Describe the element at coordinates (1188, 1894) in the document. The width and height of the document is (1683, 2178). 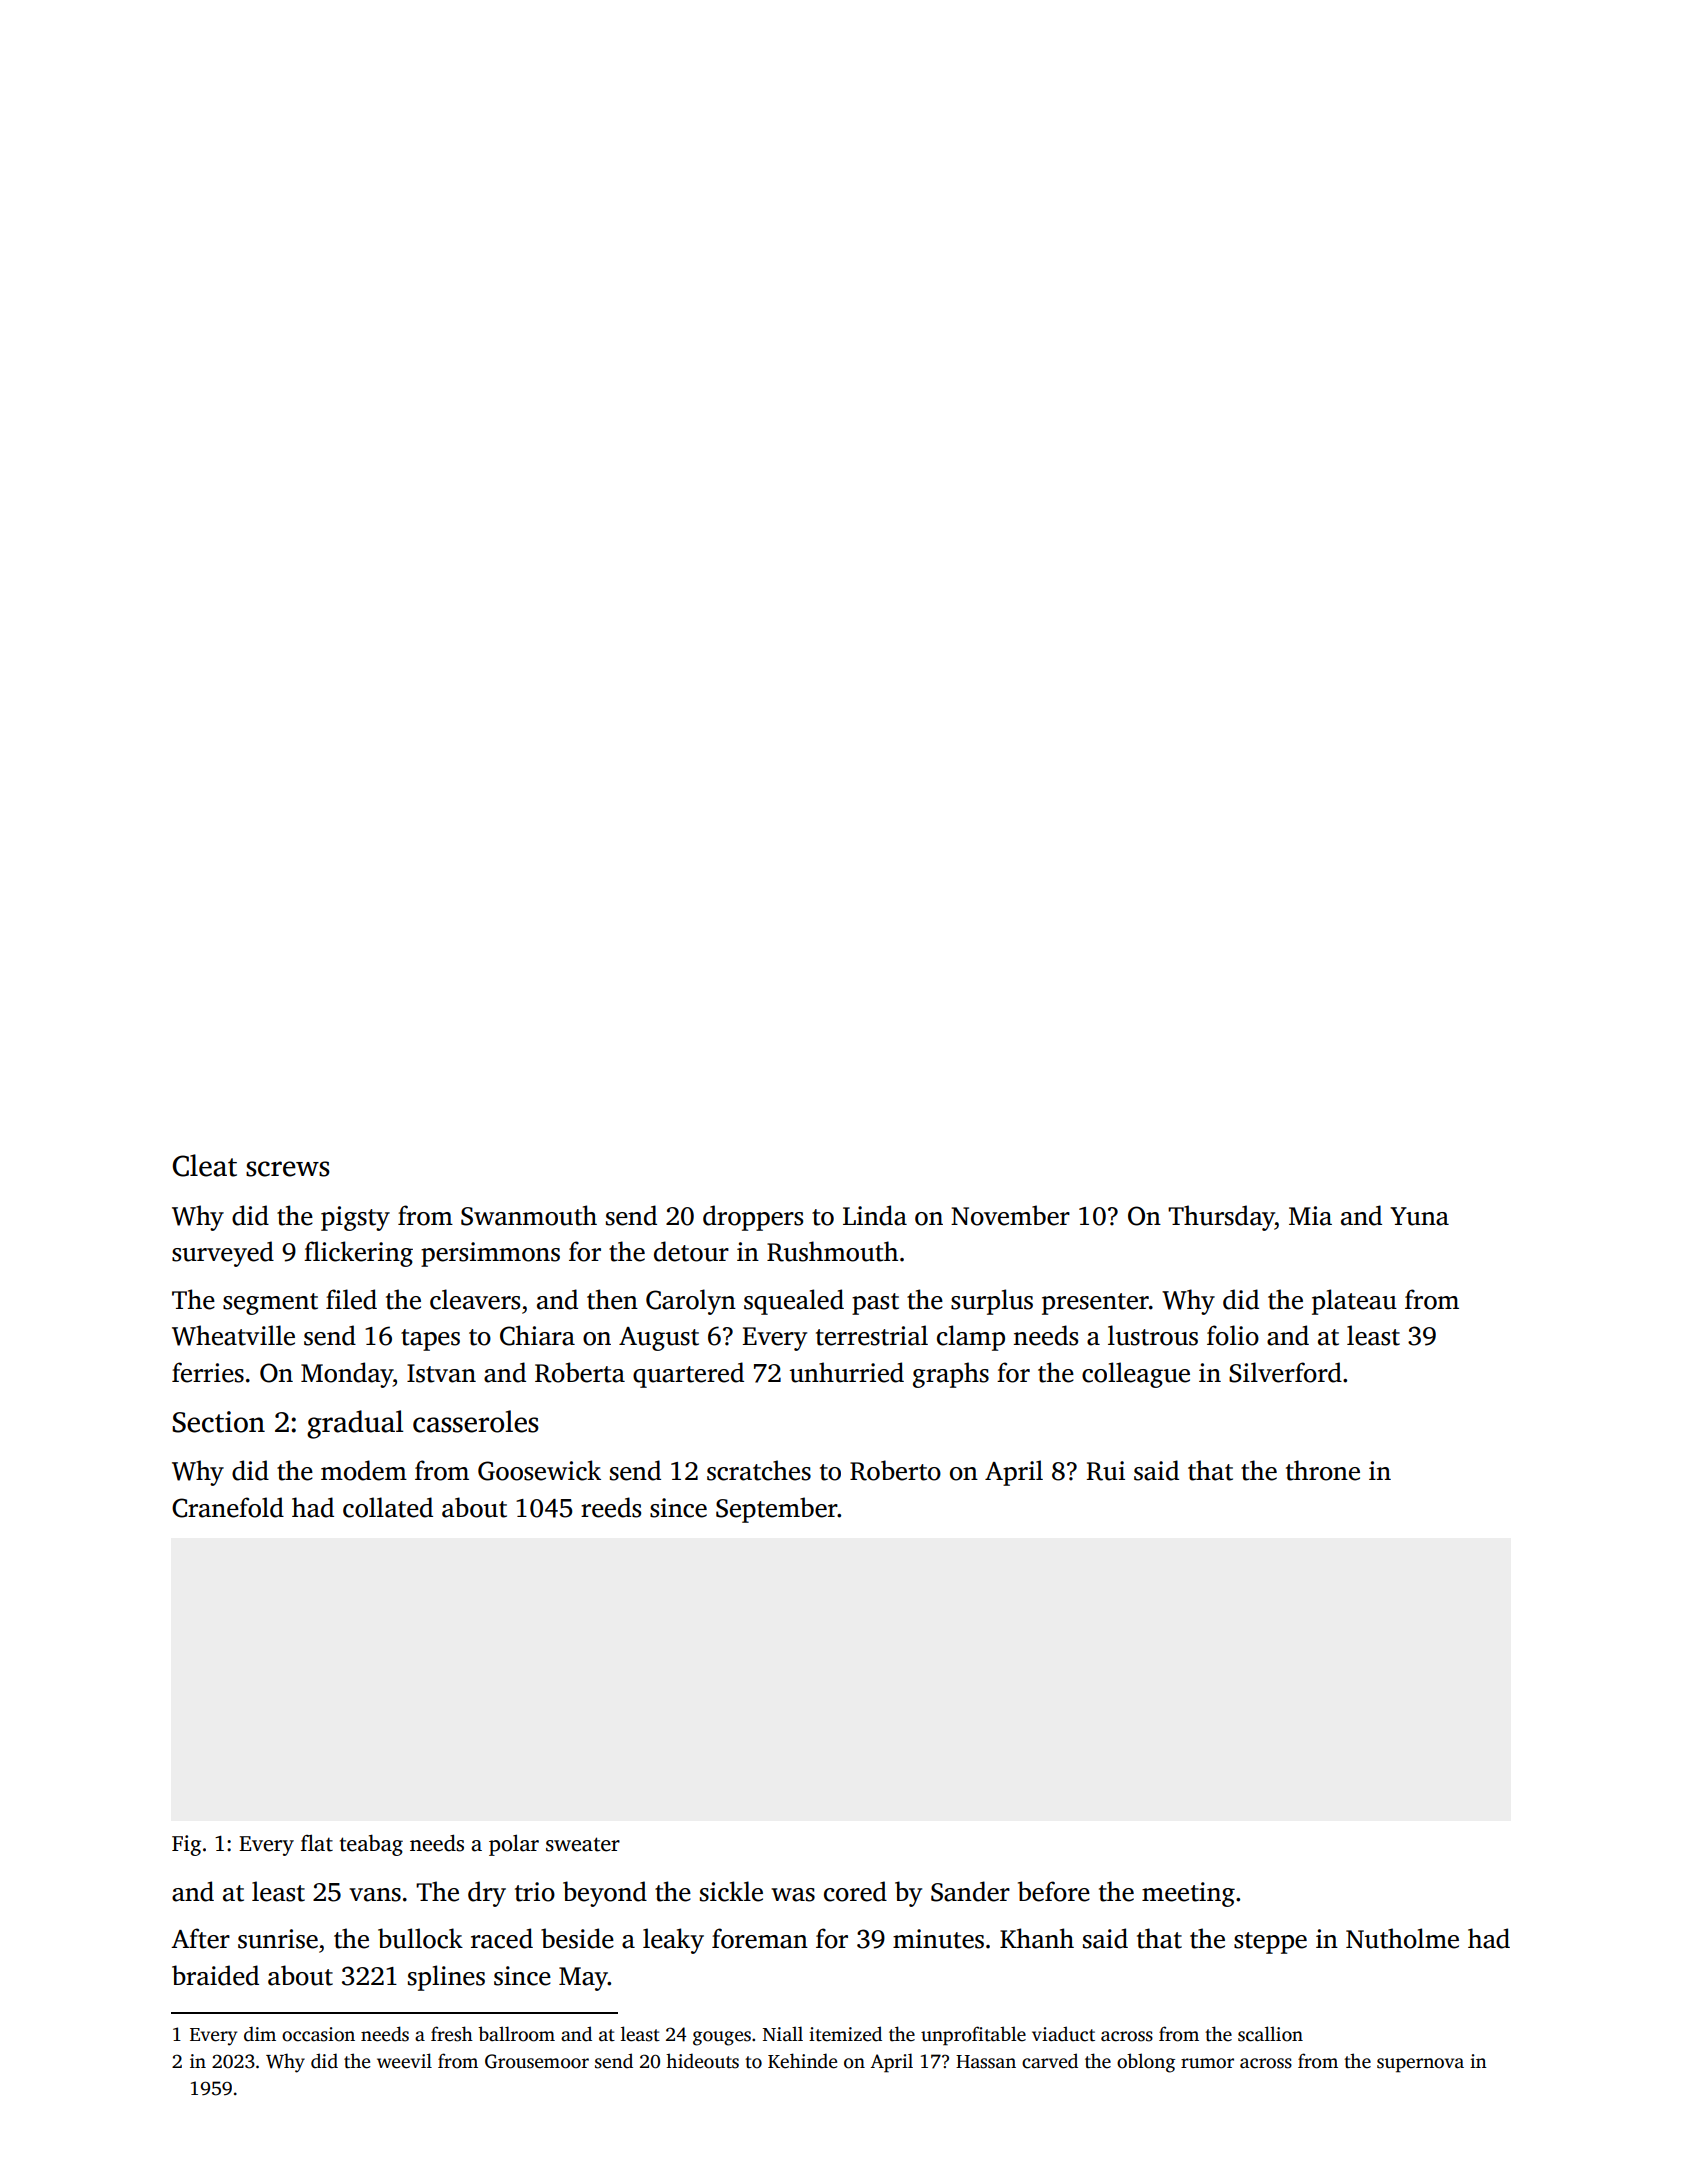
I see `meeting` at that location.
